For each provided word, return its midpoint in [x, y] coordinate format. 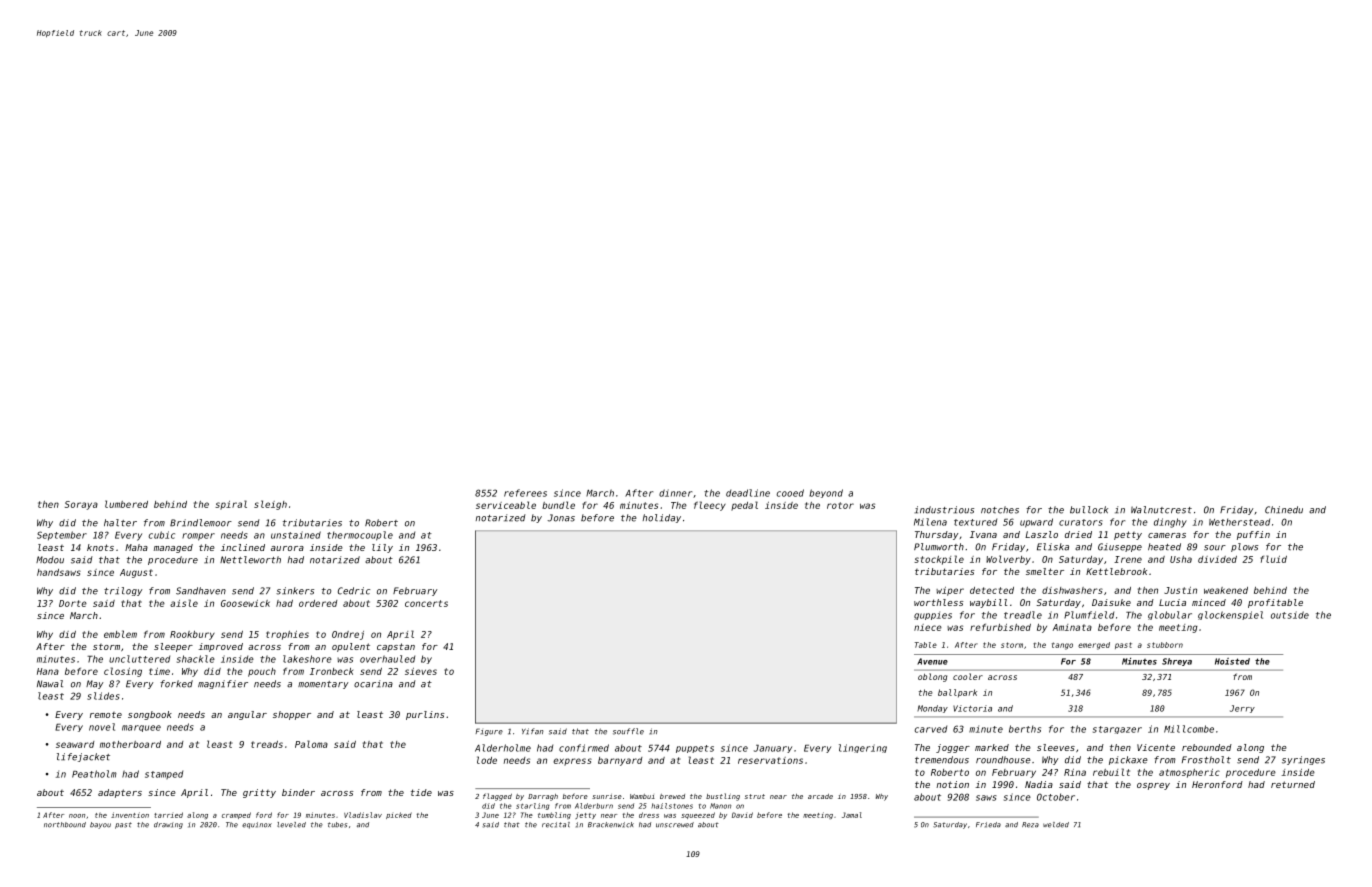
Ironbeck [331, 671]
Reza [1030, 825]
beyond [826, 493]
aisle [184, 603]
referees [525, 493]
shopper [292, 715]
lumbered [126, 504]
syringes [1303, 760]
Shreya [1177, 662]
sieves [421, 671]
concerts [426, 603]
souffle [628, 731]
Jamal [852, 815]
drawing [168, 825]
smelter [1045, 571]
